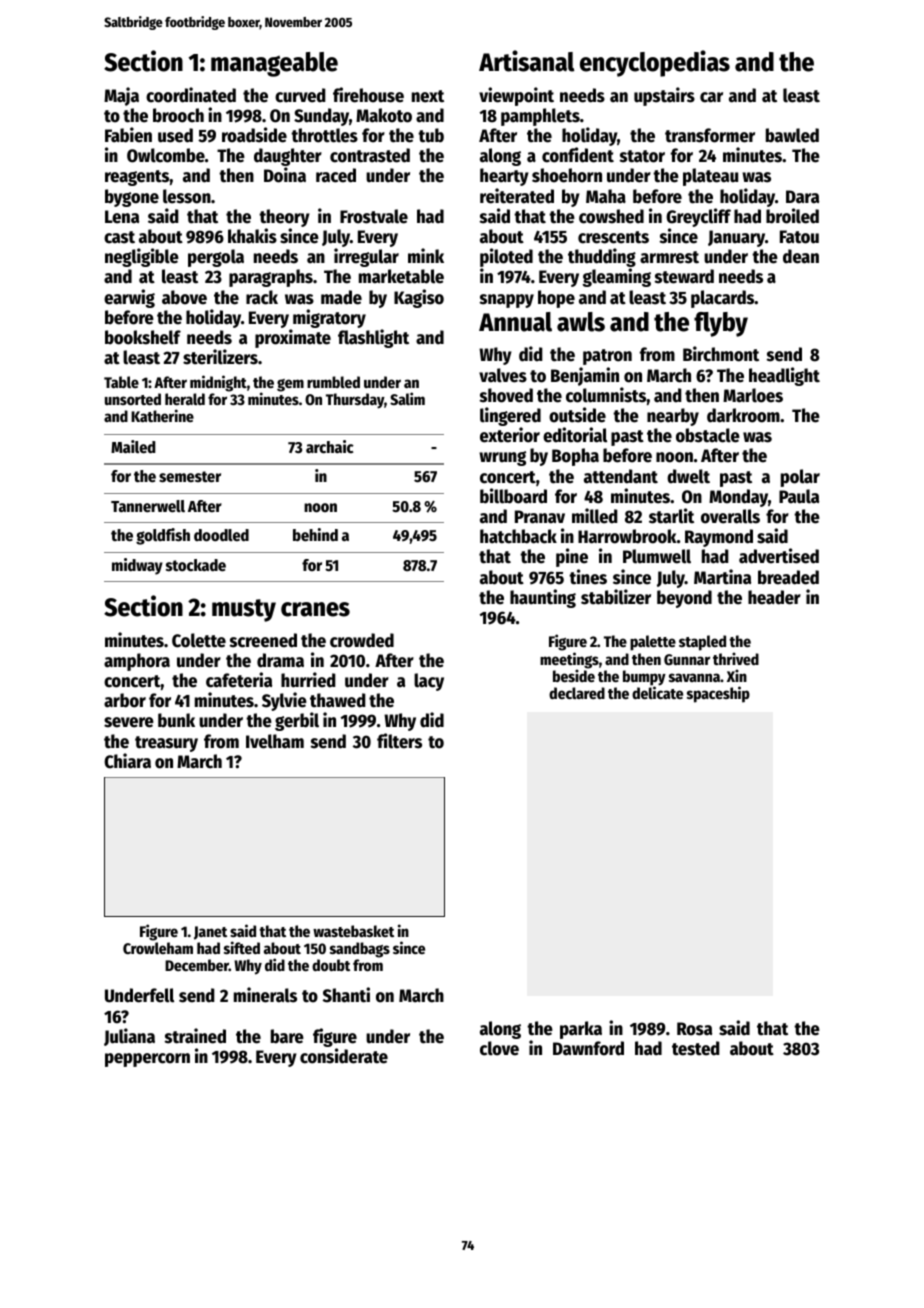 Image resolution: width=924 pixels, height=1308 pixels. I want to click on roadside, so click(254, 135).
